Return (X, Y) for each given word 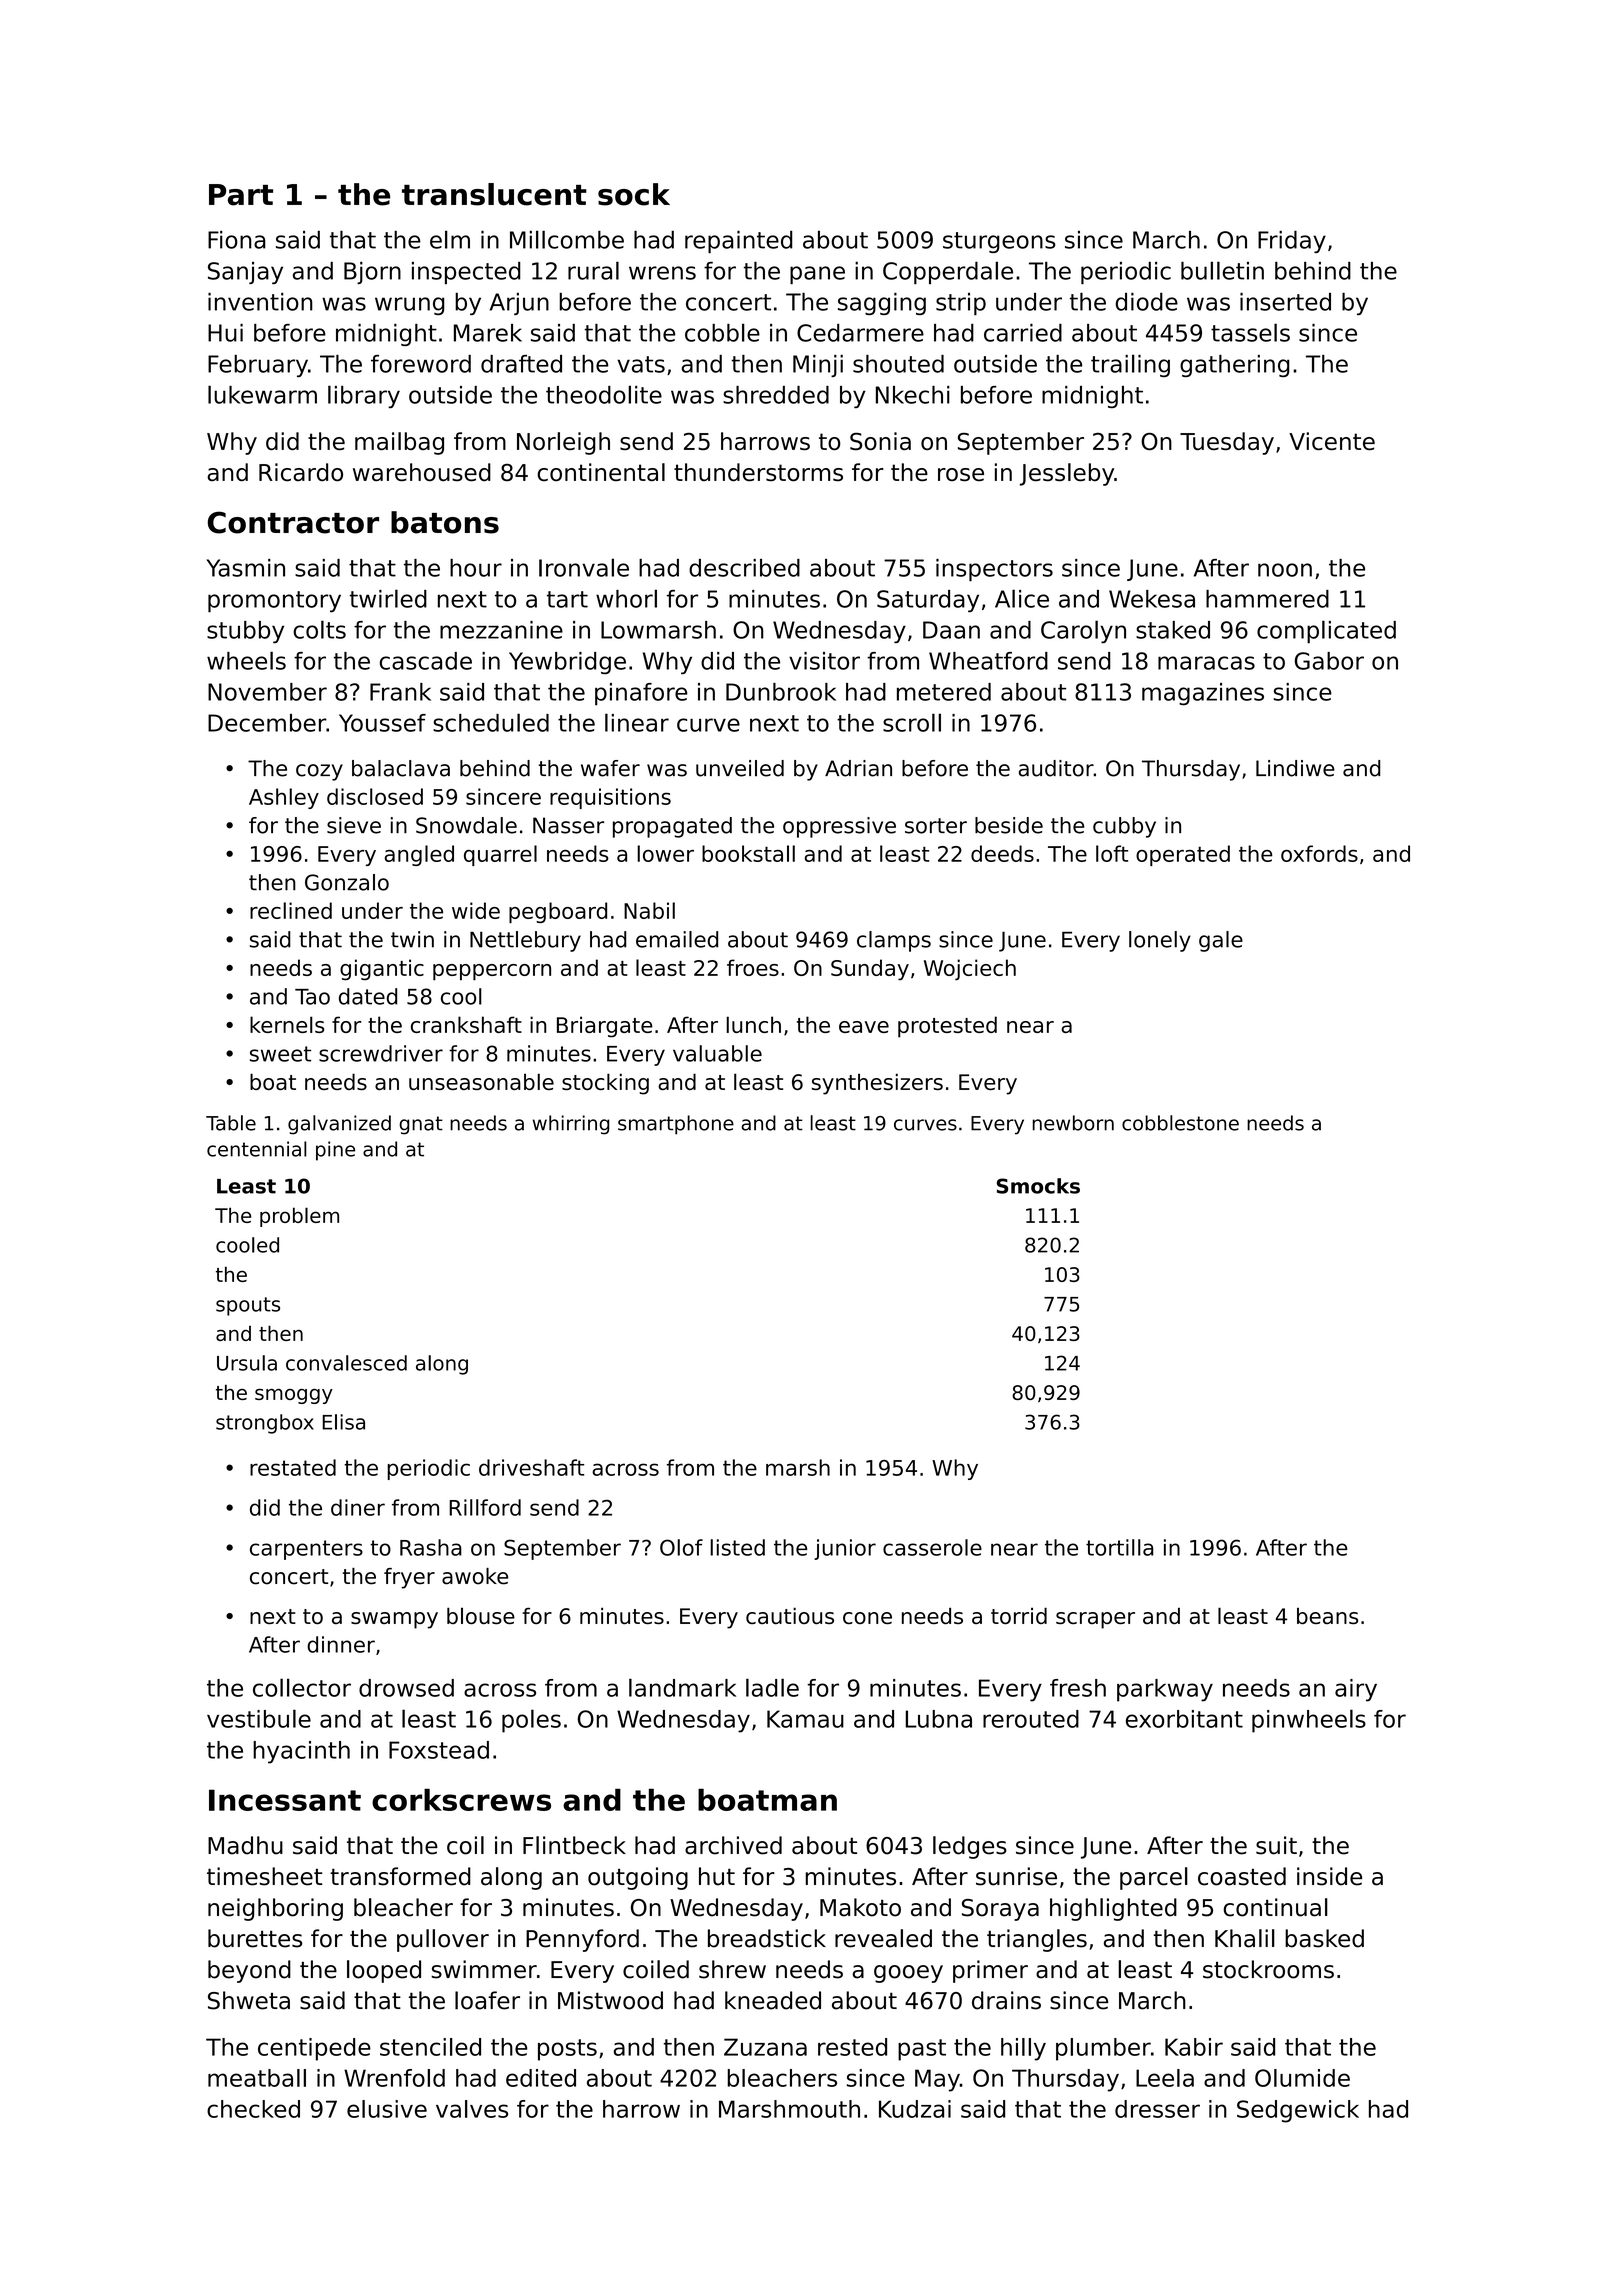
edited (541, 2078)
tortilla (1119, 1547)
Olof (681, 1547)
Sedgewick (1298, 2111)
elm (450, 239)
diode (1147, 302)
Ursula (247, 1363)
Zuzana (765, 2047)
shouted (898, 364)
